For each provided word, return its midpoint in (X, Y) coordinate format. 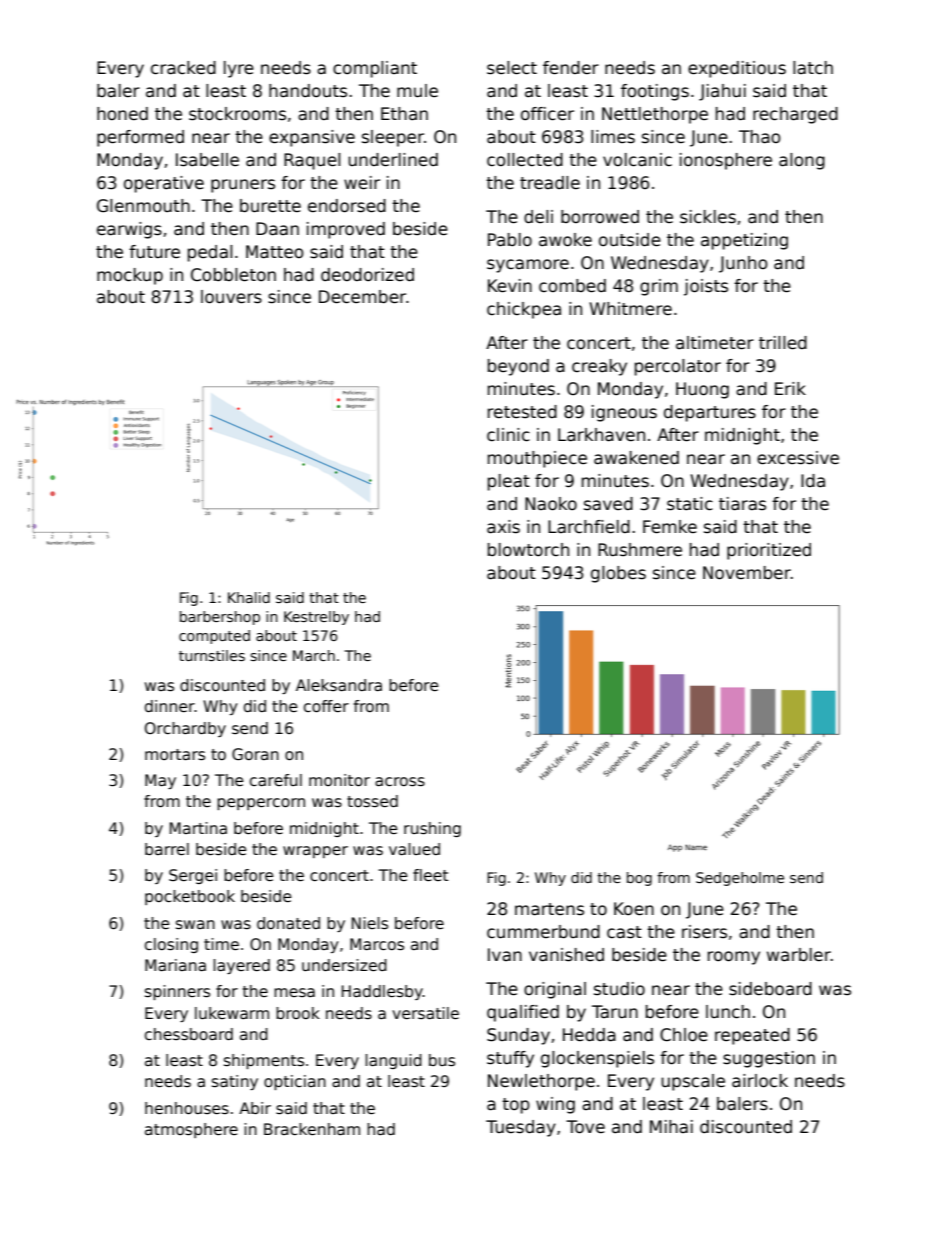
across (400, 782)
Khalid (249, 597)
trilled (783, 343)
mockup (130, 276)
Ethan (404, 114)
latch (813, 68)
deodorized (367, 275)
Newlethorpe (541, 1082)
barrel (167, 849)
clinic (508, 435)
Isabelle (207, 160)
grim (659, 287)
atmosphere (191, 1130)
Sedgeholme (740, 879)
